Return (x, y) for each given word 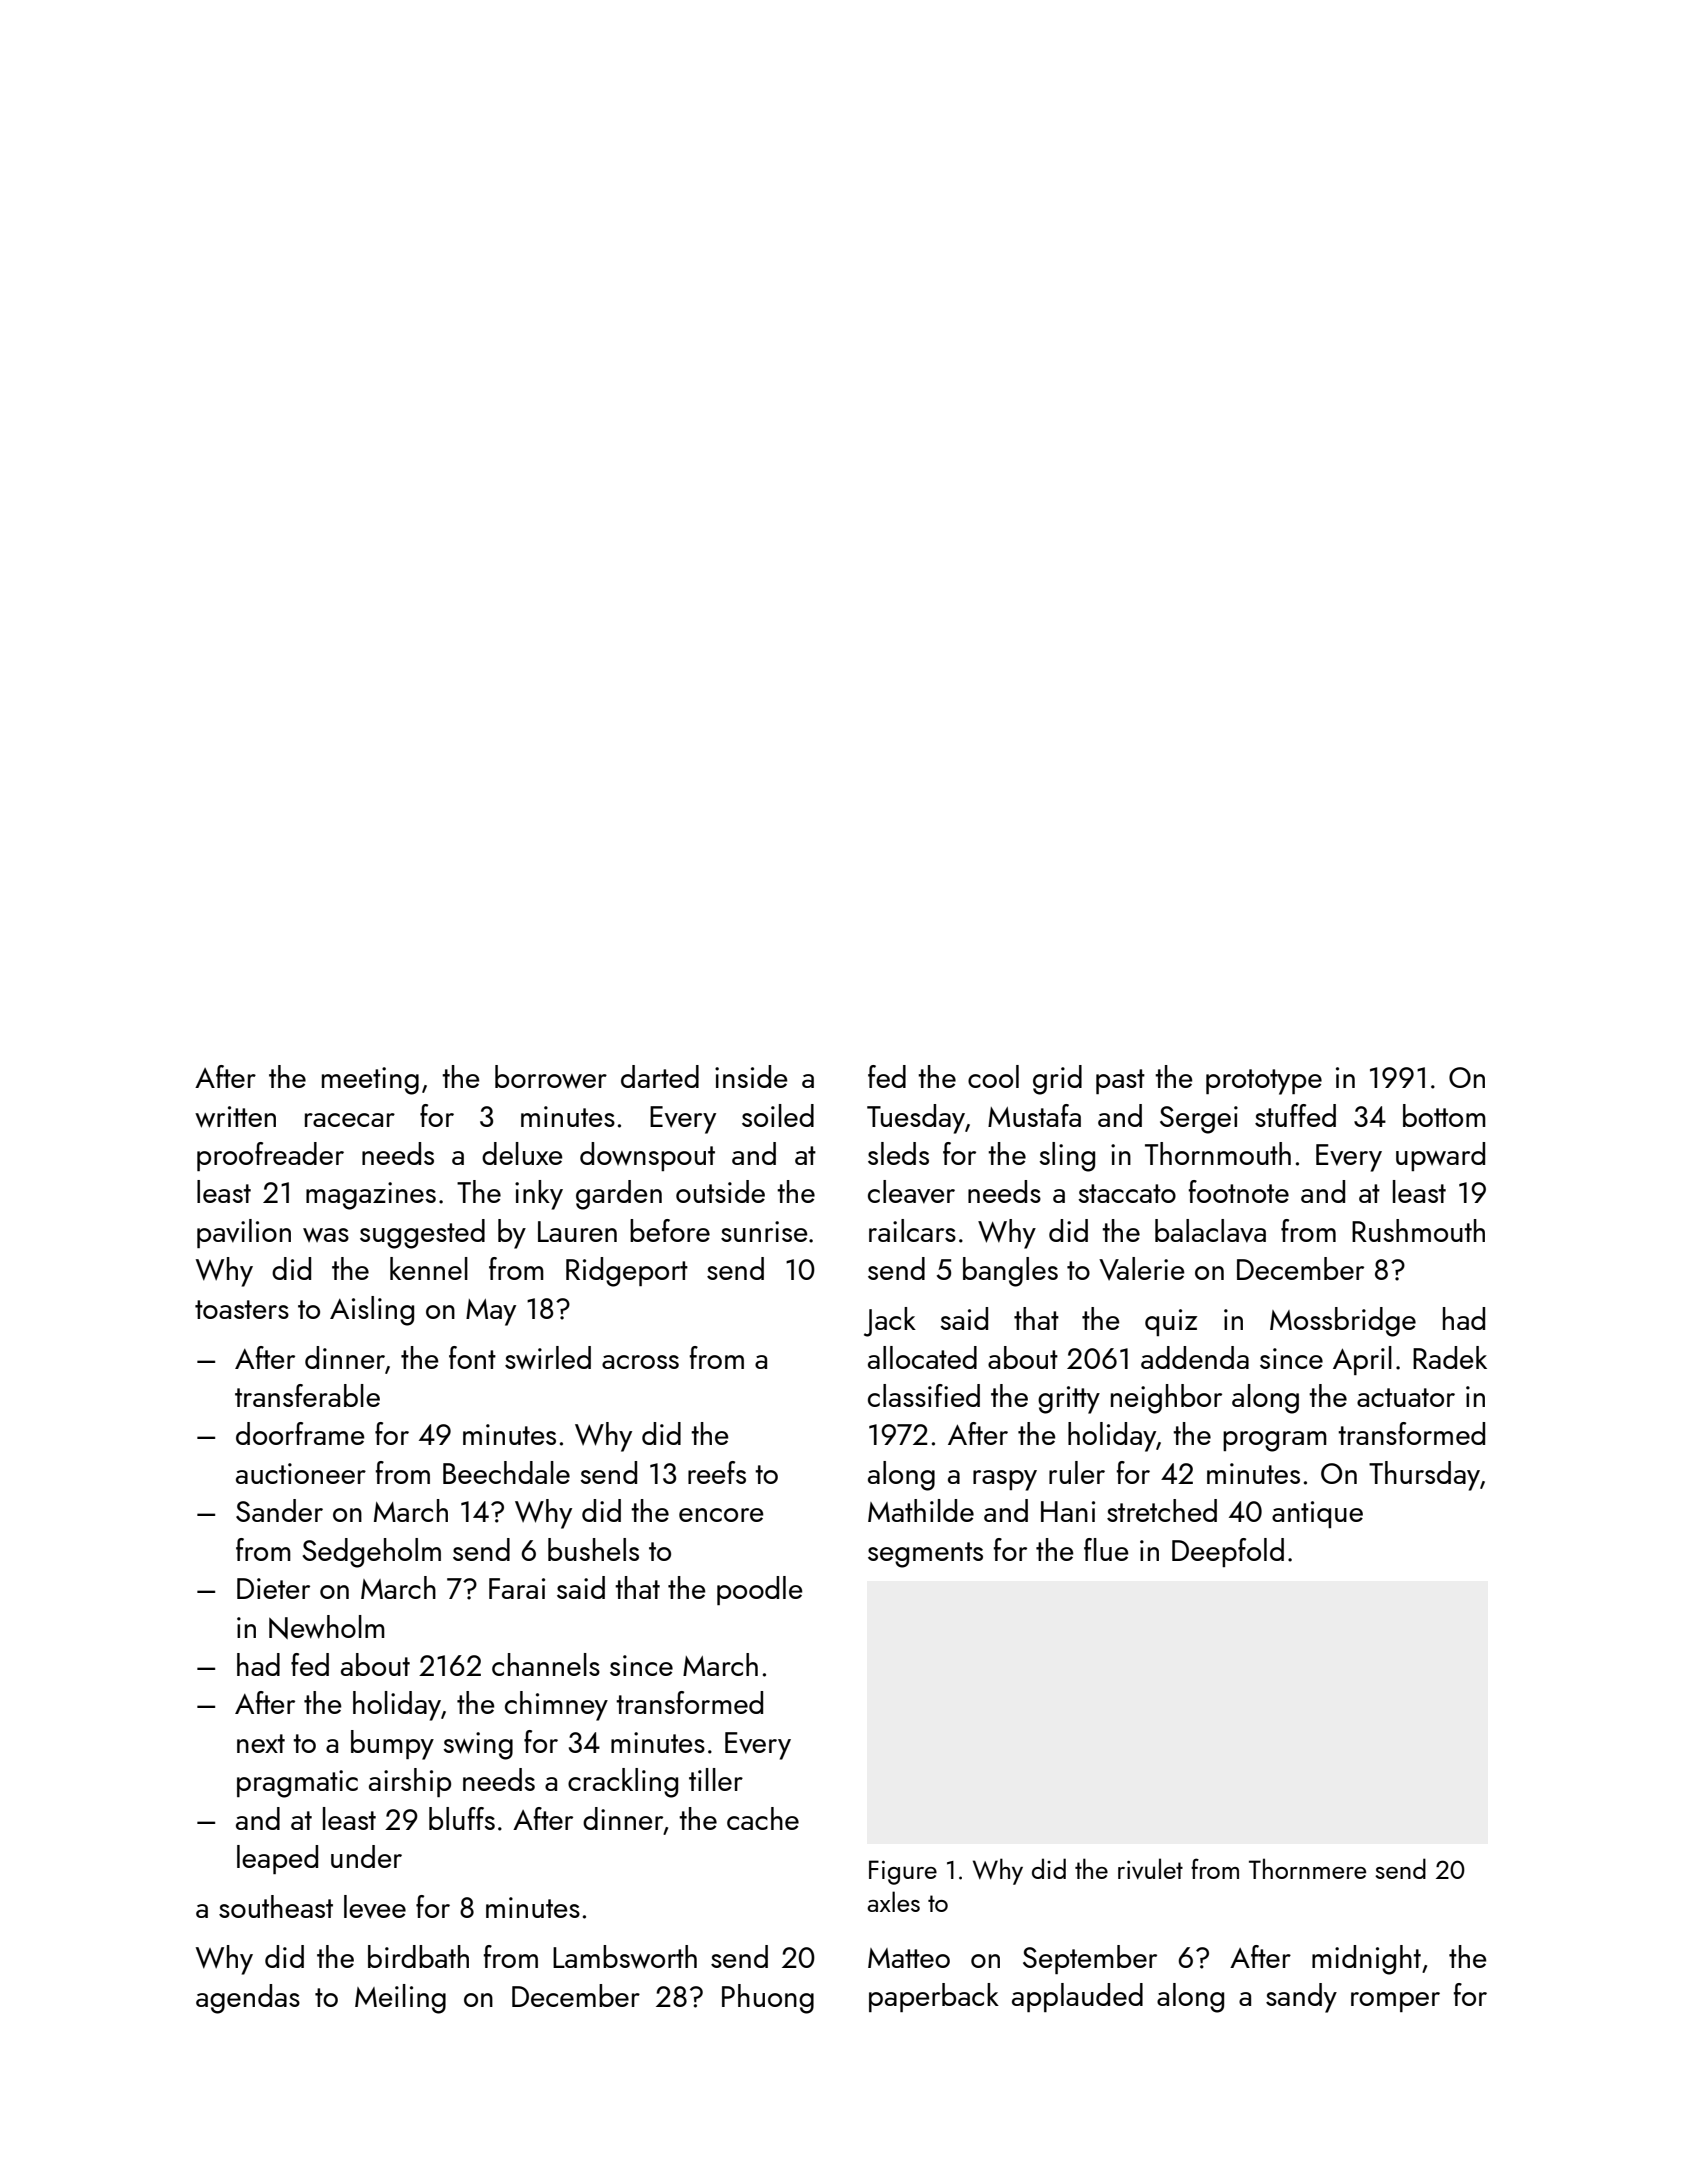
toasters (242, 1309)
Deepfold (1228, 1552)
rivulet (1150, 1869)
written (235, 1117)
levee (375, 1907)
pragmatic (297, 1784)
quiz (1171, 1322)
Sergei (1199, 1120)
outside (720, 1191)
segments (925, 1555)
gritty (1069, 1400)
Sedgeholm (371, 1553)
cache (763, 1818)
